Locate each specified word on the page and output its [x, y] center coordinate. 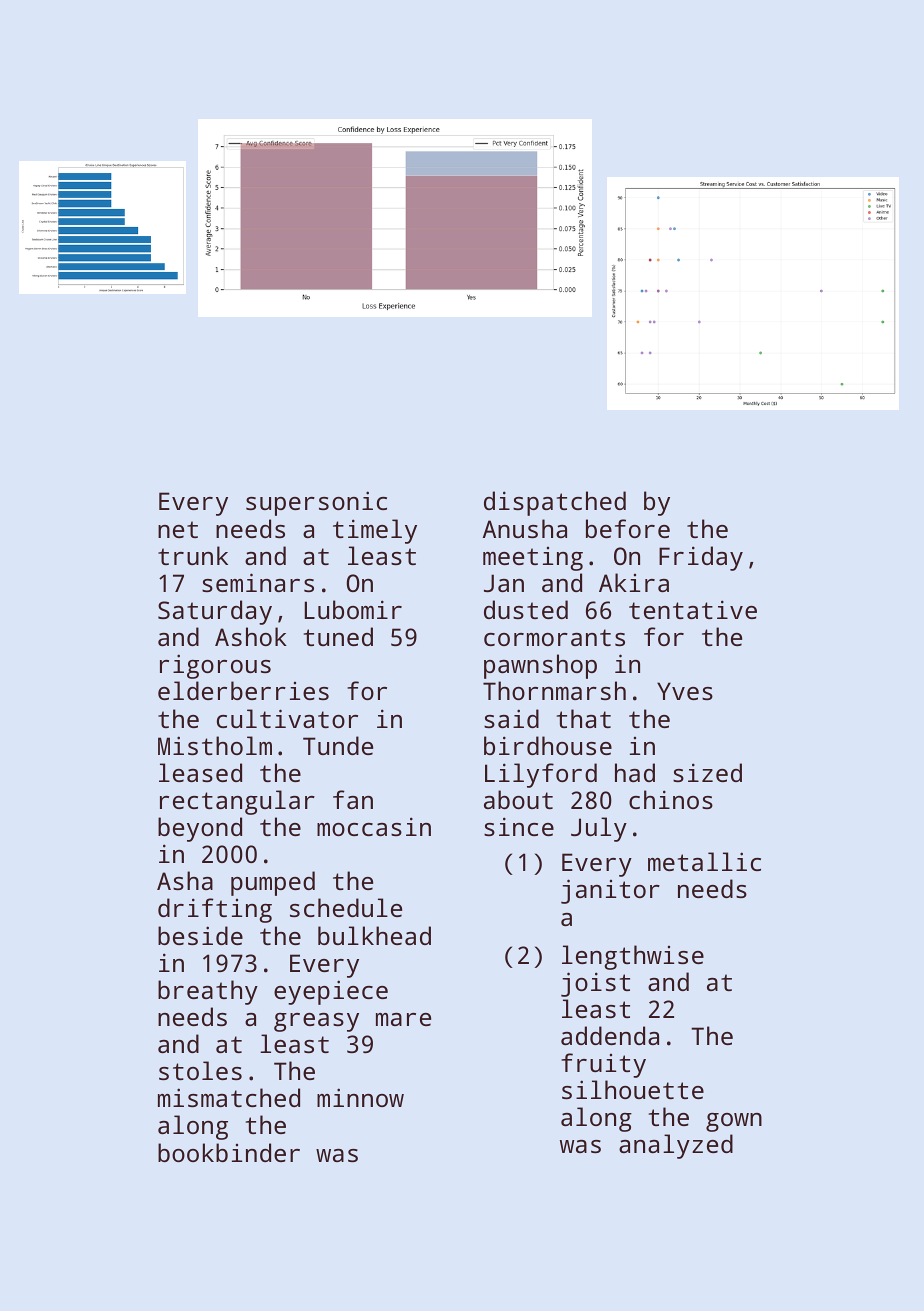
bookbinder [229, 1152]
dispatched [555, 503]
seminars [258, 582]
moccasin [374, 826]
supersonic [316, 503]
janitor [610, 891]
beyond [200, 829]
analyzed [676, 1146]
